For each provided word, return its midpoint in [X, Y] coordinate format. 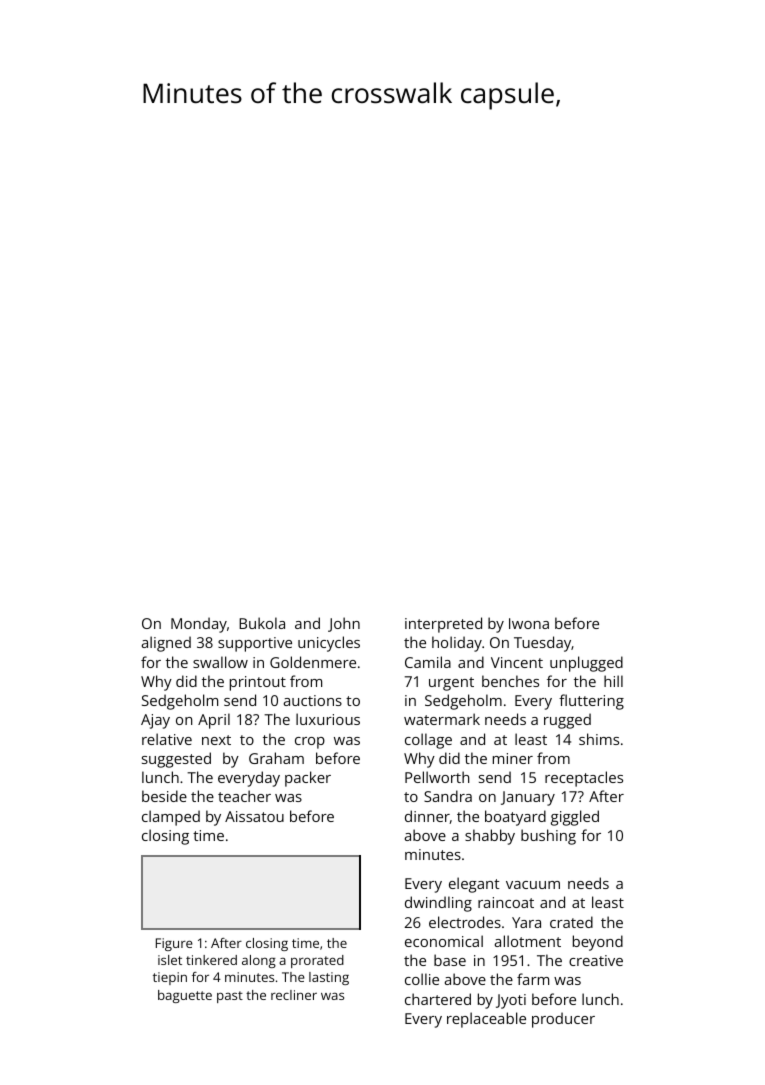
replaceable [486, 1020]
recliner [294, 995]
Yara [526, 922]
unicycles [329, 644]
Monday [199, 625]
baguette [185, 996]
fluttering [591, 702]
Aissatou [254, 816]
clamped [171, 818]
